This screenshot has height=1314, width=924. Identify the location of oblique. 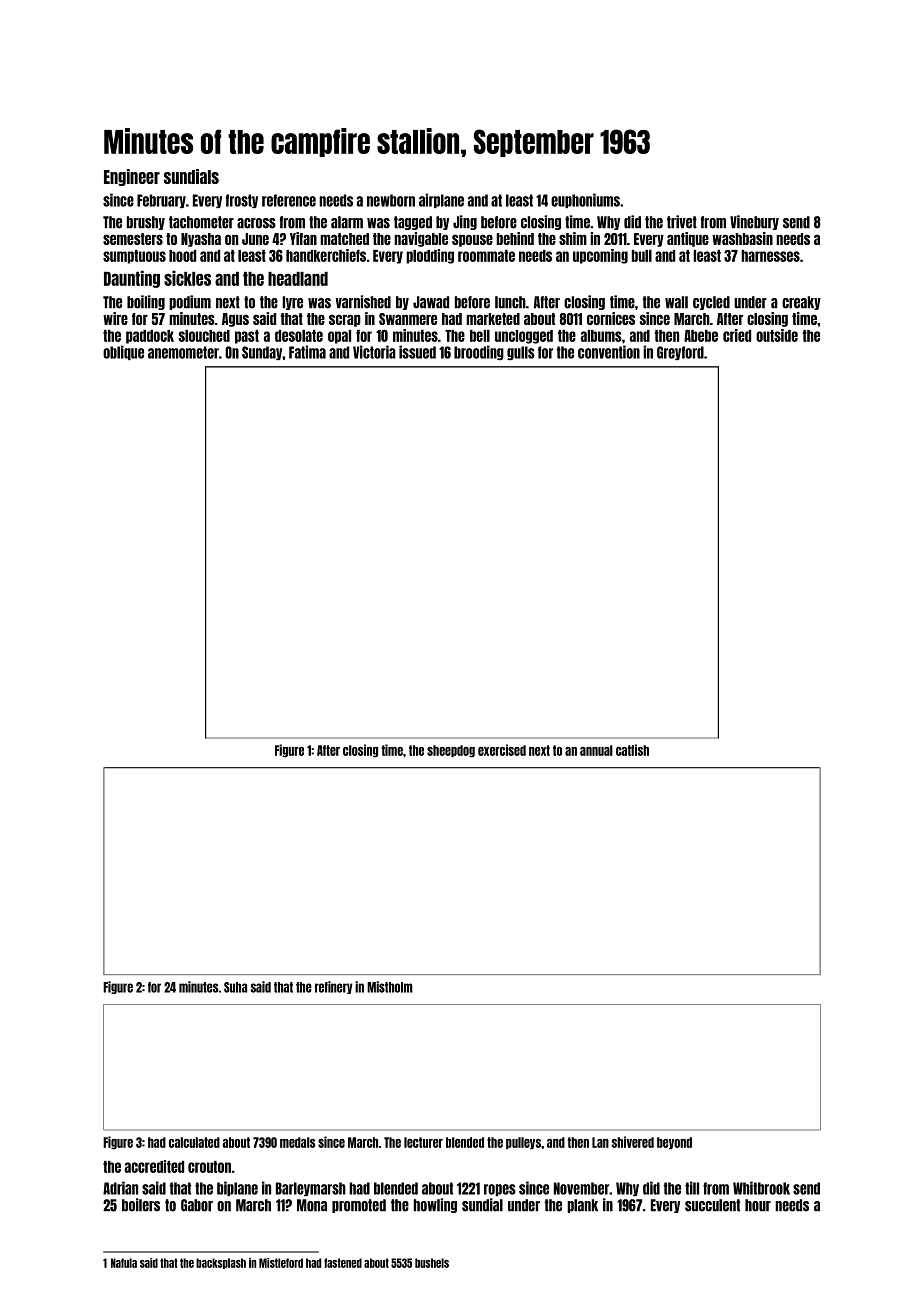
(123, 352).
